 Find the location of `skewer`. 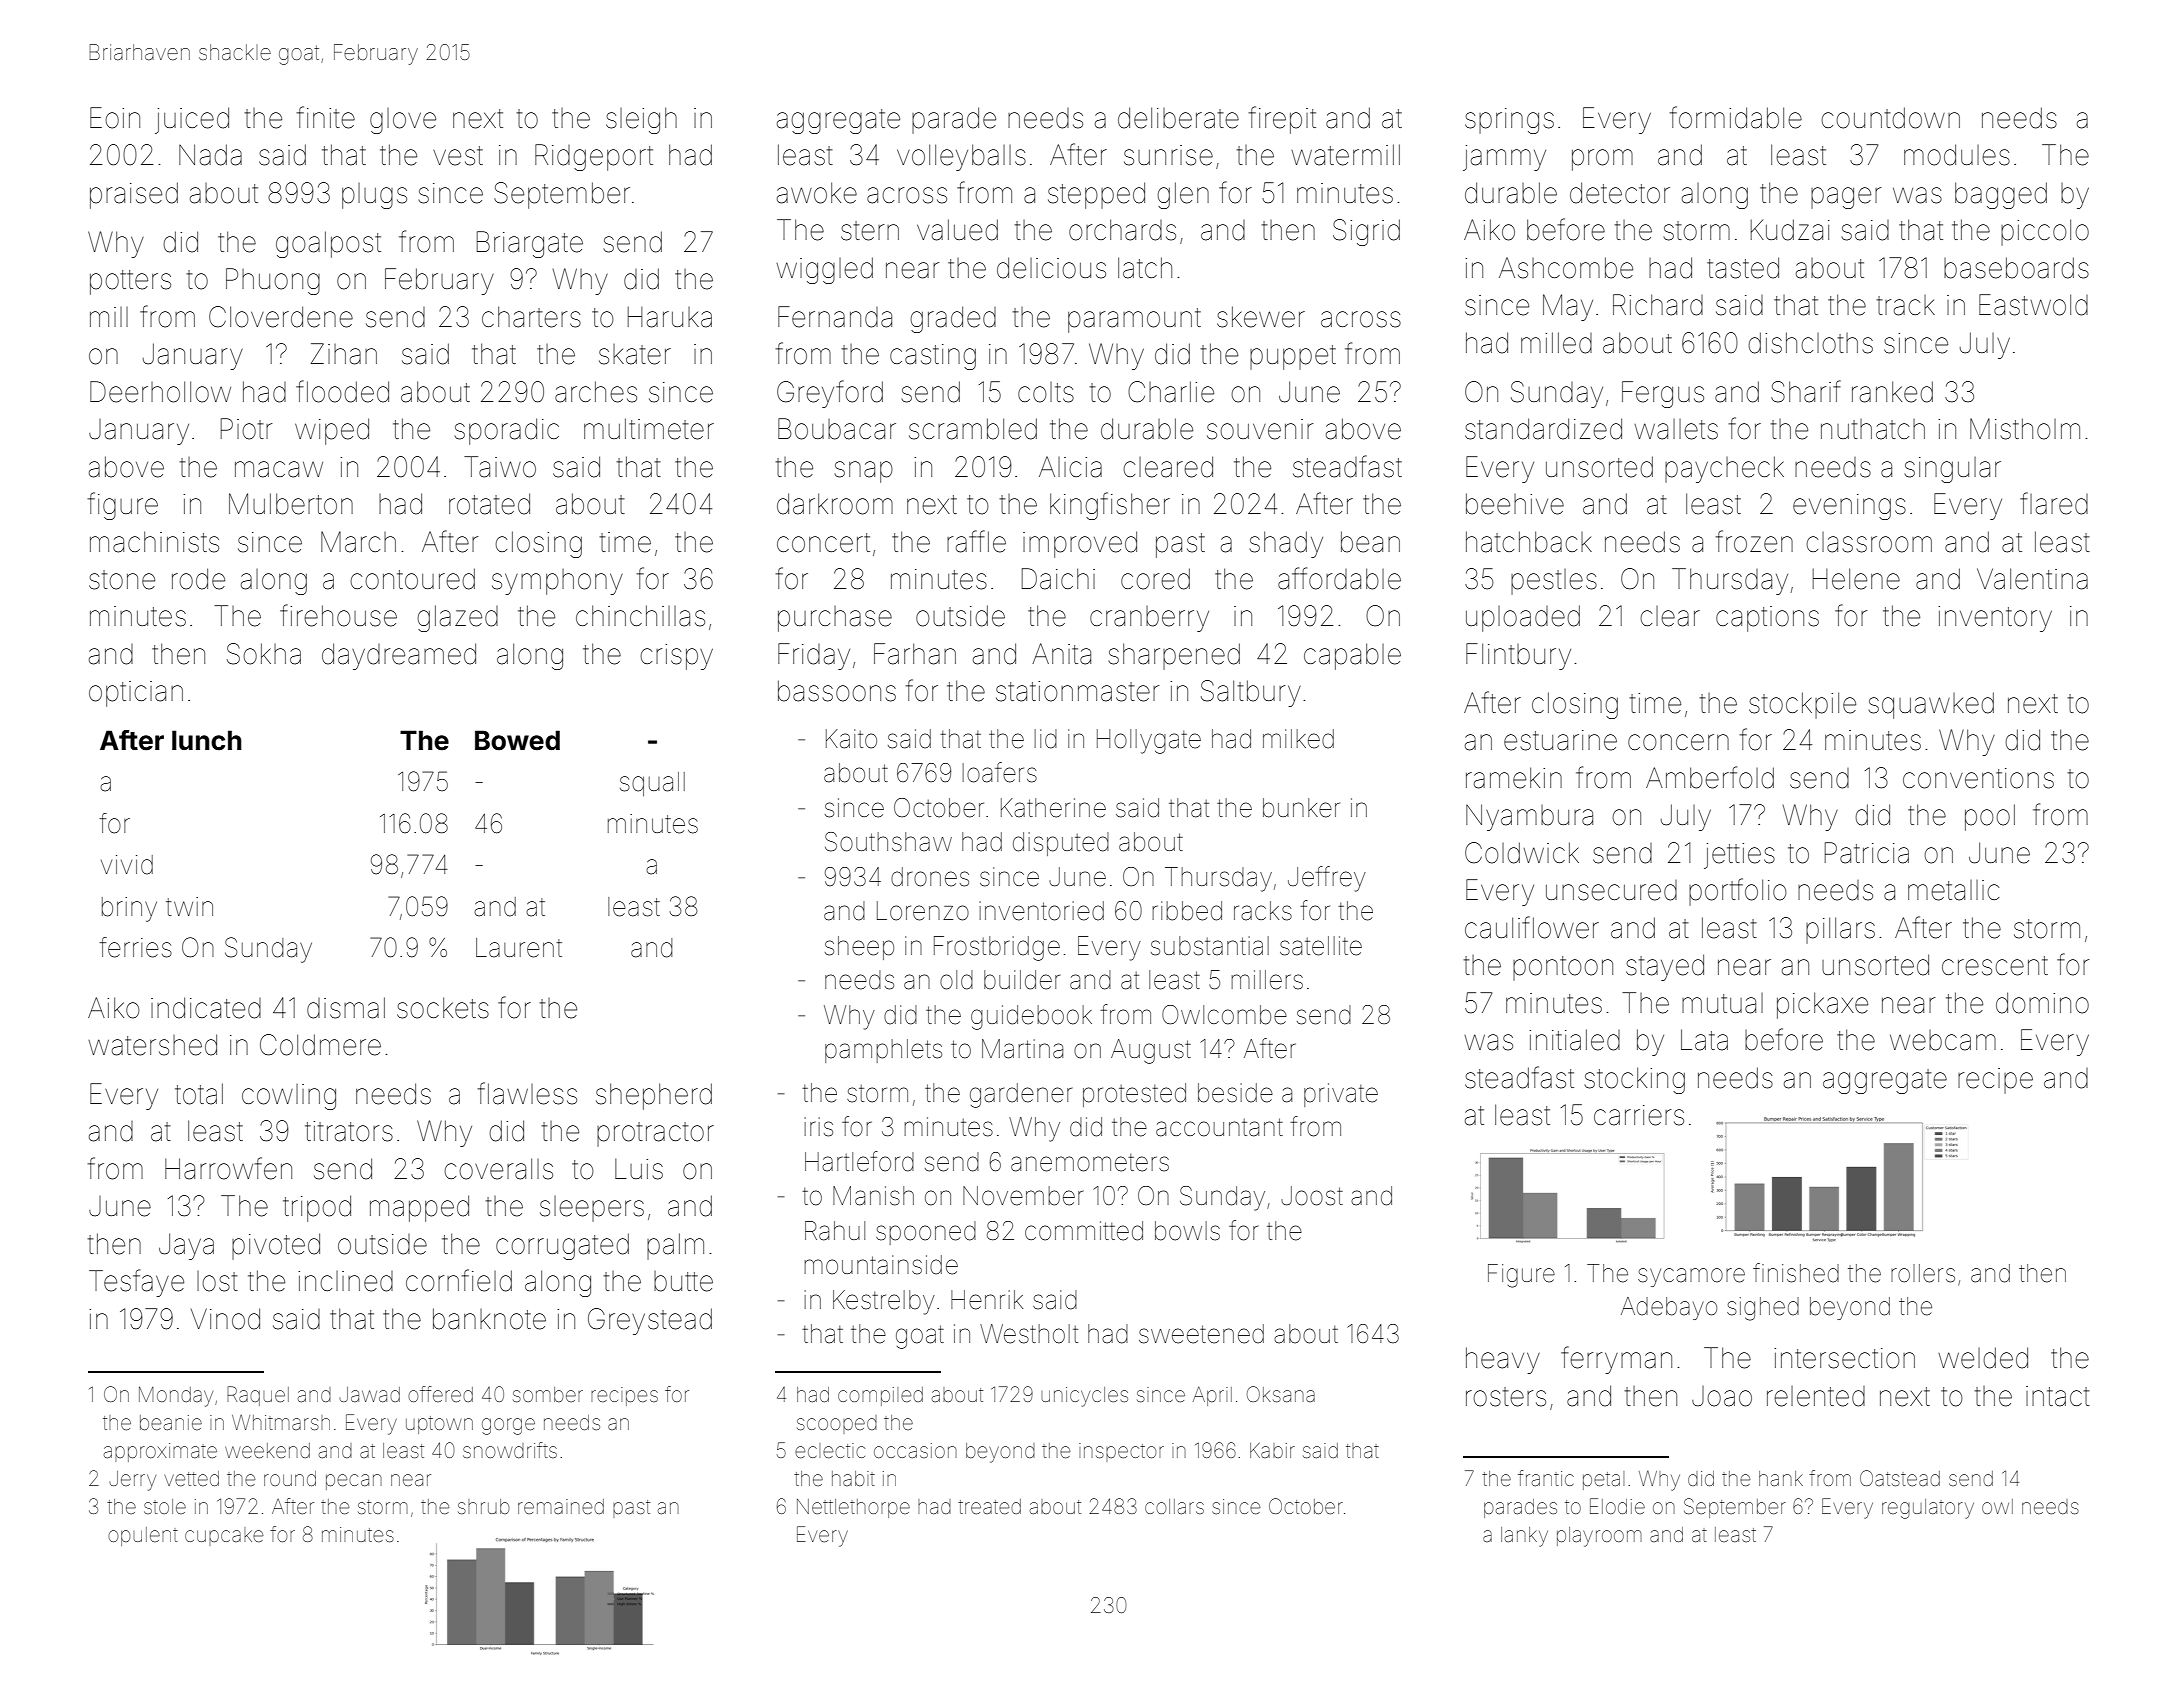

skewer is located at coordinates (1261, 317).
